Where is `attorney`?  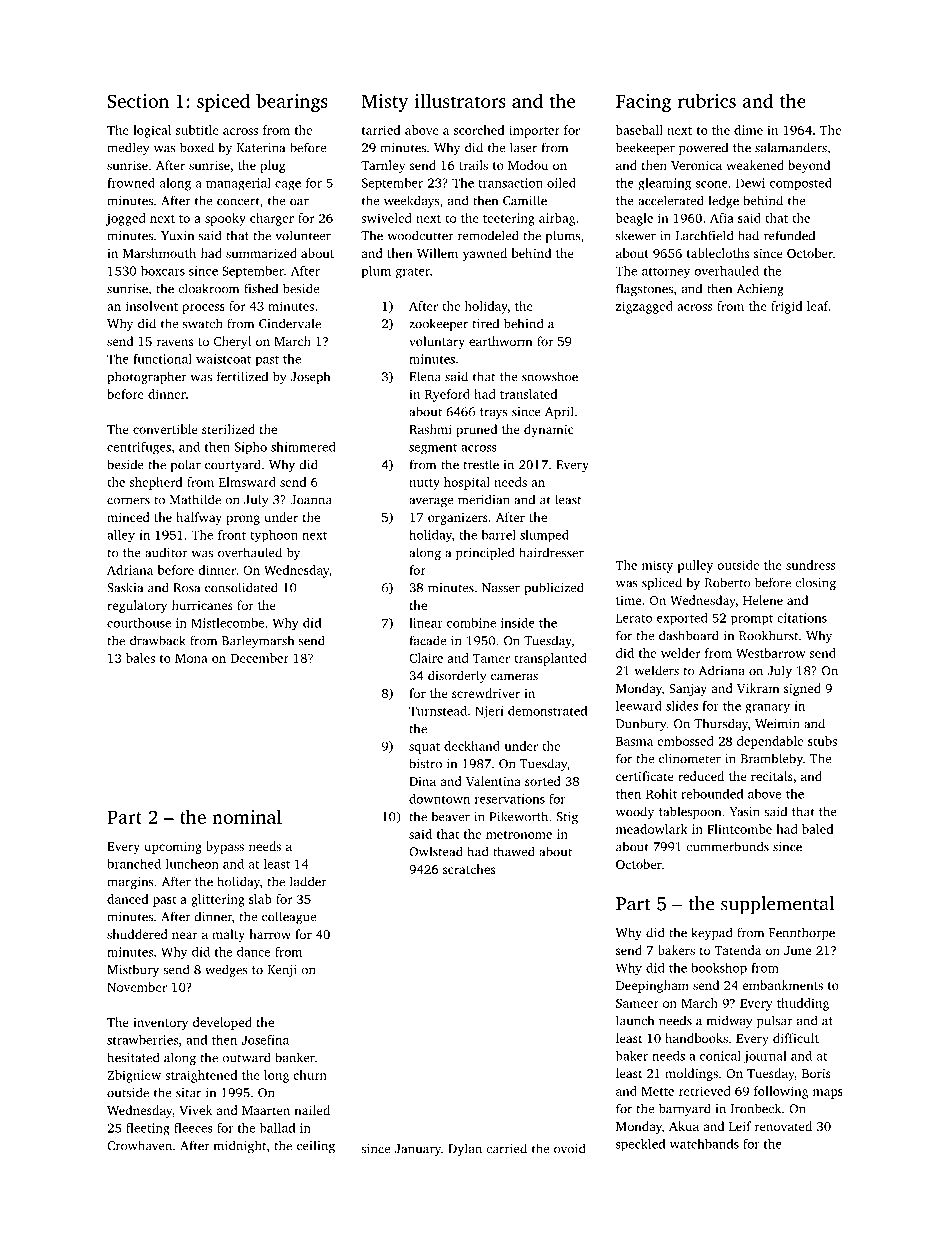
attorney is located at coordinates (666, 273).
